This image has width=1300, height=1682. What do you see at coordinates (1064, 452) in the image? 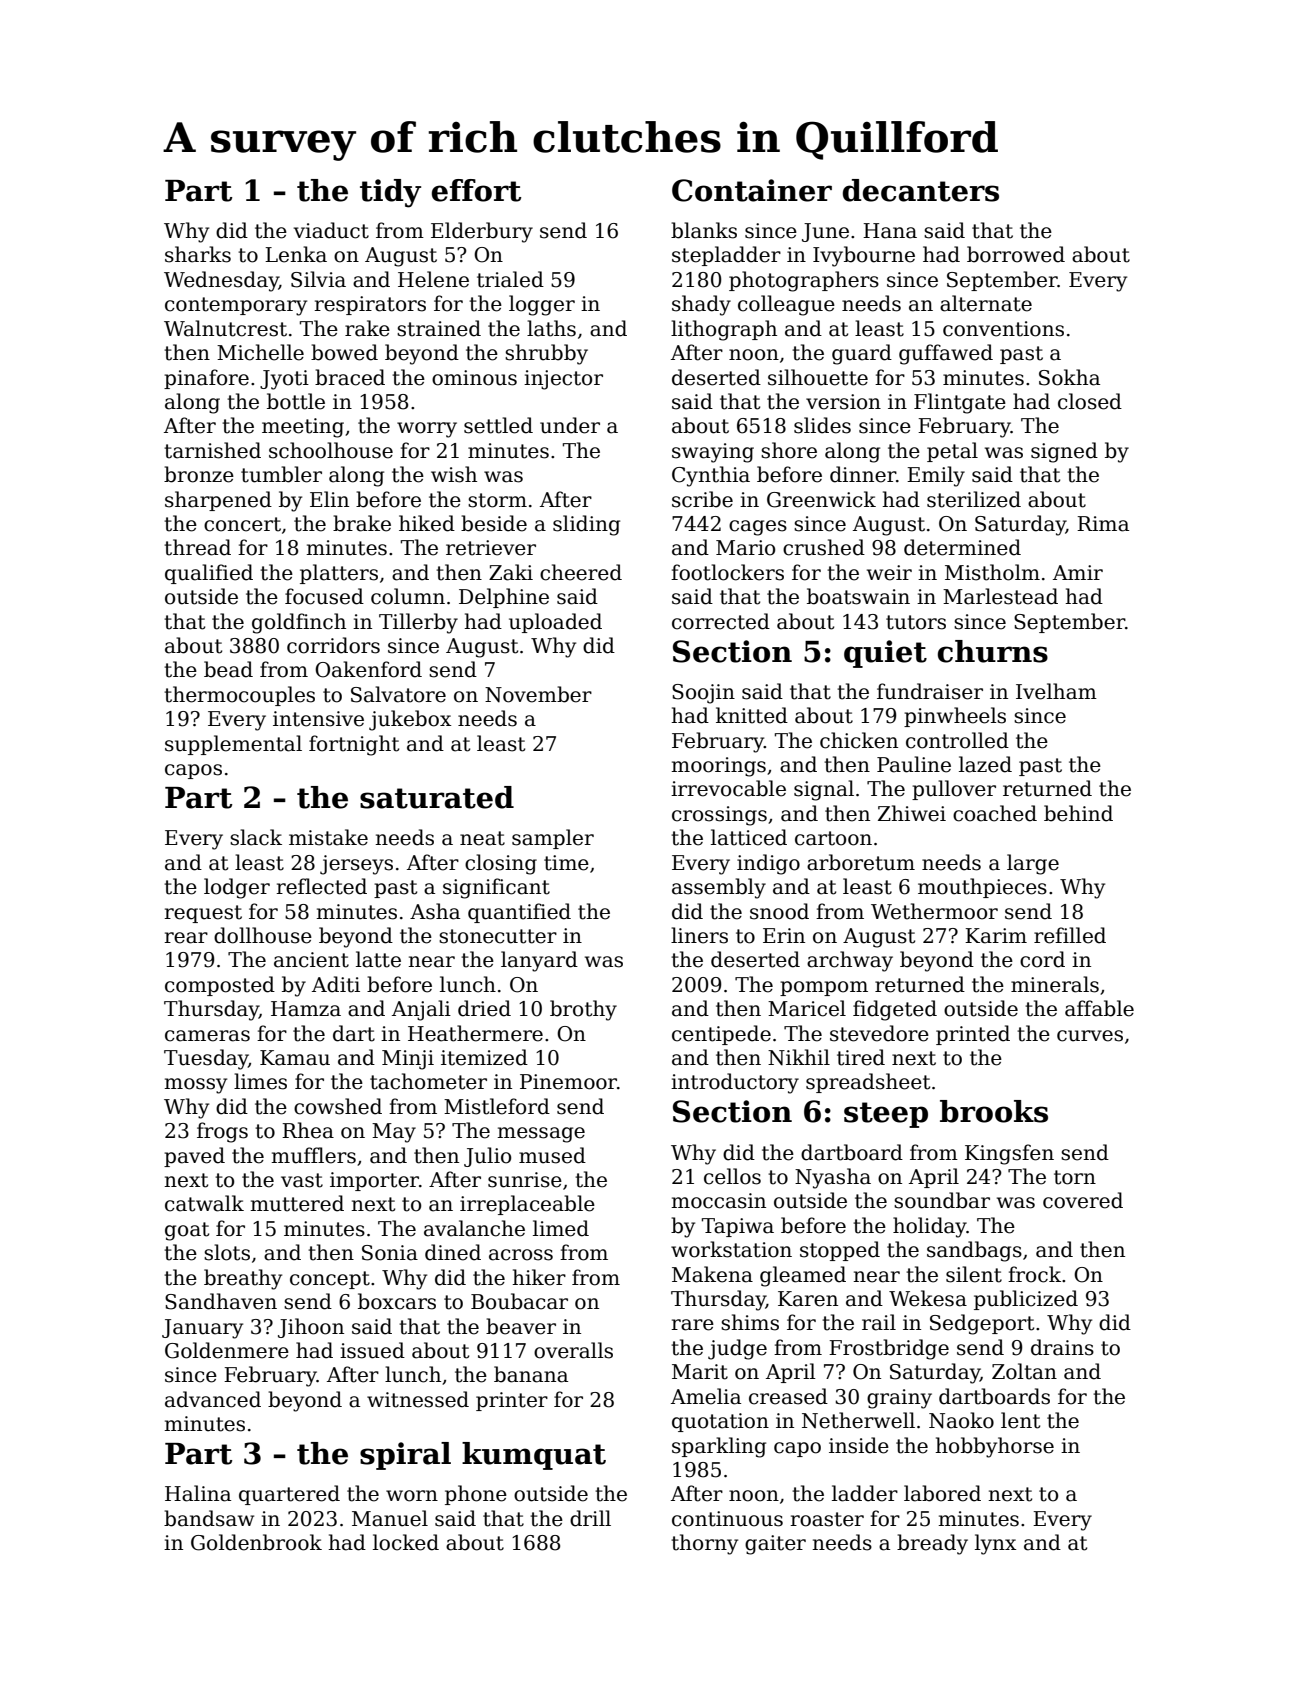
I see `signed` at bounding box center [1064, 452].
